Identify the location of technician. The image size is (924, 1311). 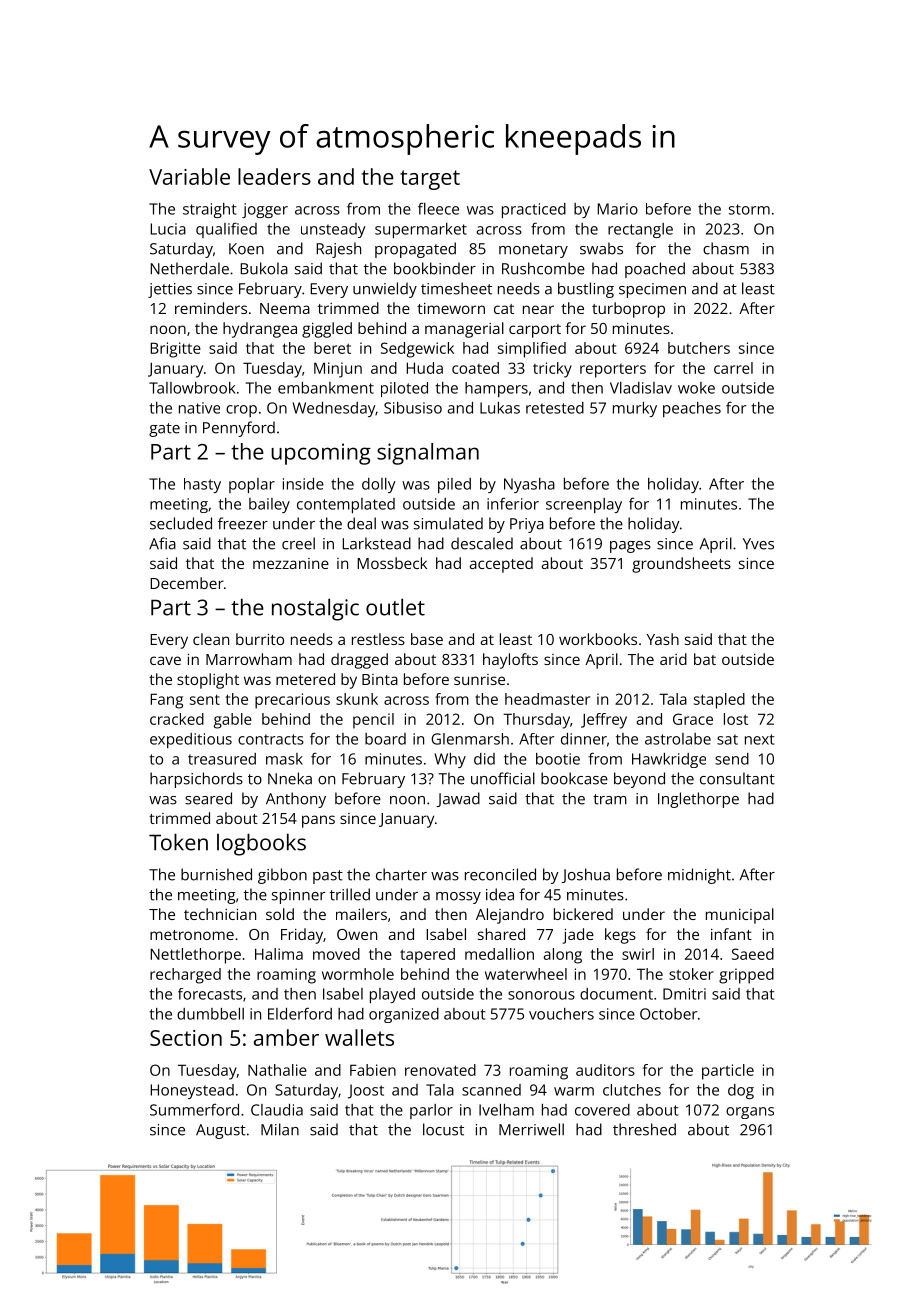
(220, 914).
